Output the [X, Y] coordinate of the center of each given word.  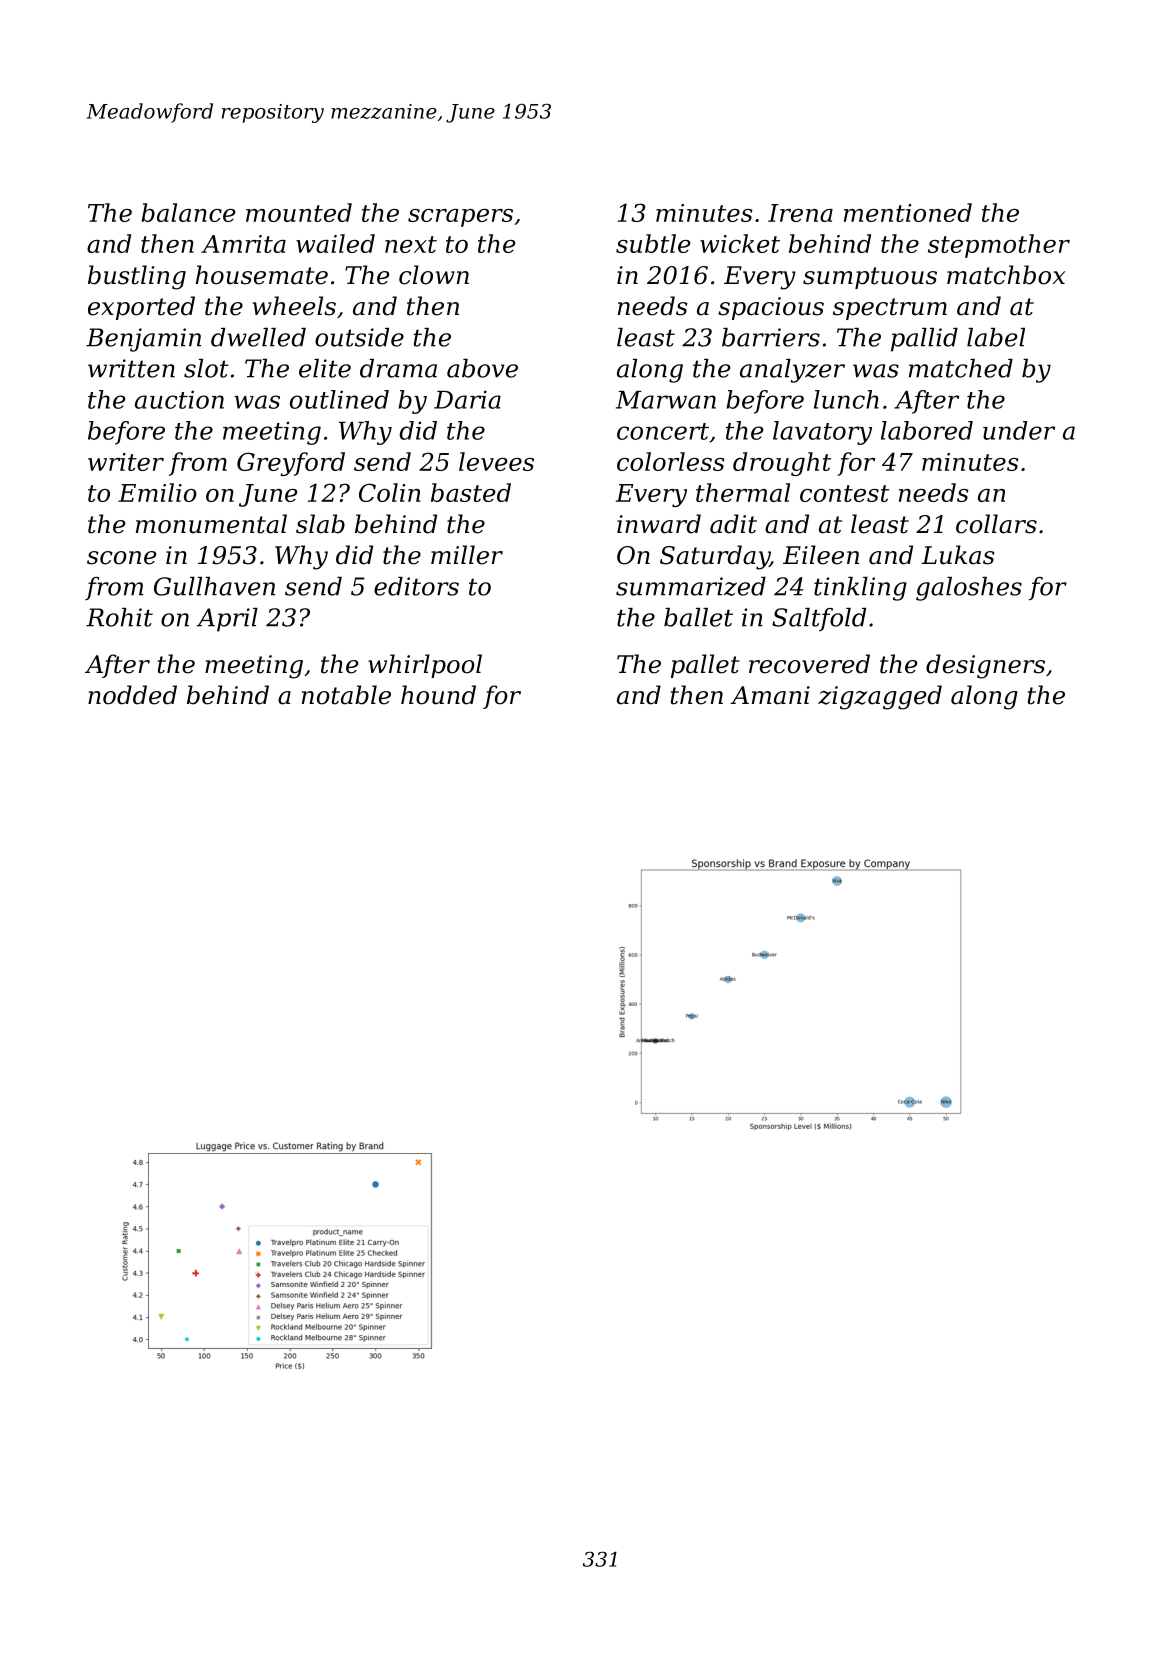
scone [121, 558]
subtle [653, 243]
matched [961, 368]
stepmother [999, 246]
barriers [771, 337]
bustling [137, 277]
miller [467, 555]
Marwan [666, 400]
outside [359, 337]
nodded [132, 695]
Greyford [291, 464]
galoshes [969, 589]
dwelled [258, 337]
